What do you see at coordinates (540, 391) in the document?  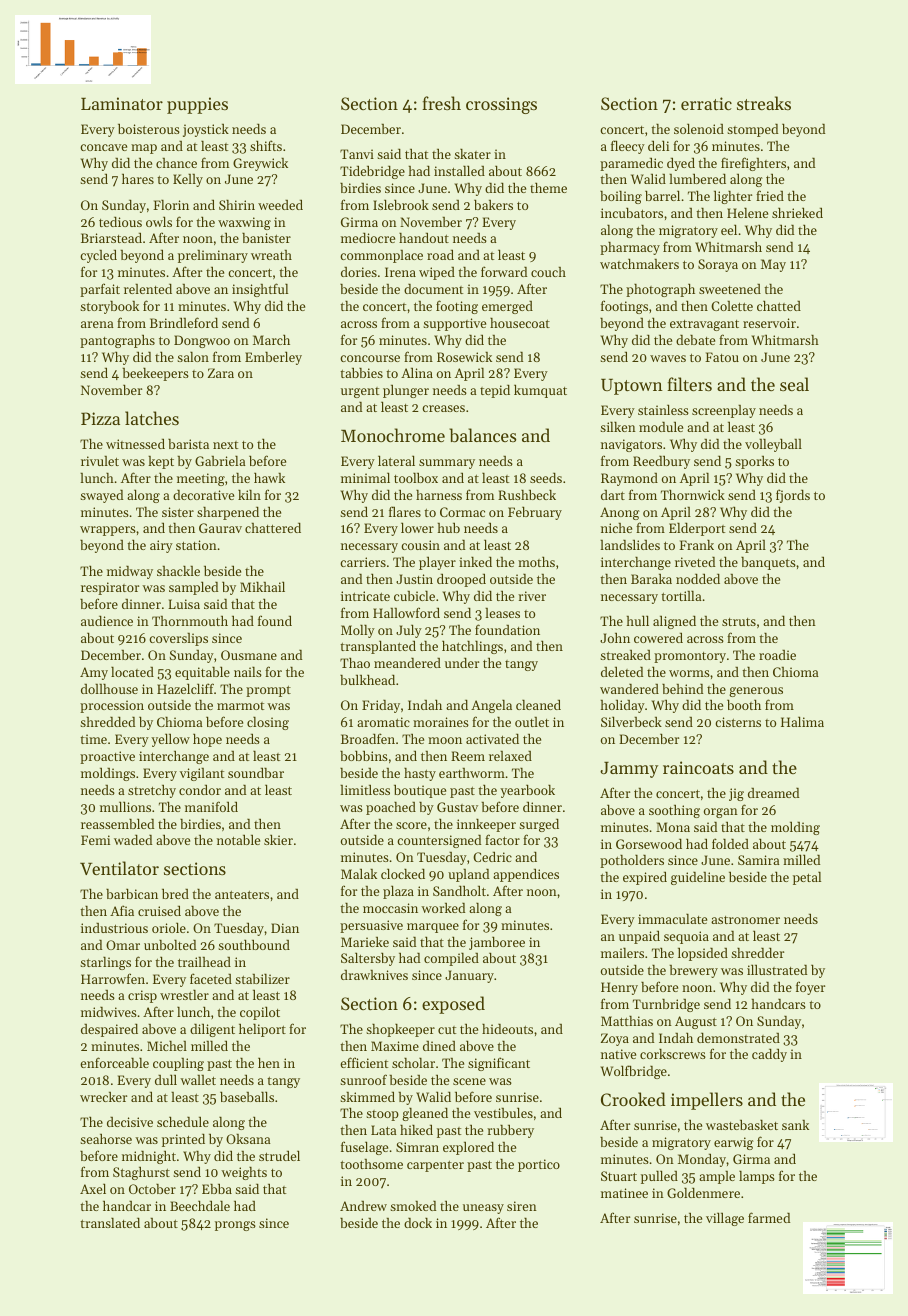 I see `kumquat` at bounding box center [540, 391].
